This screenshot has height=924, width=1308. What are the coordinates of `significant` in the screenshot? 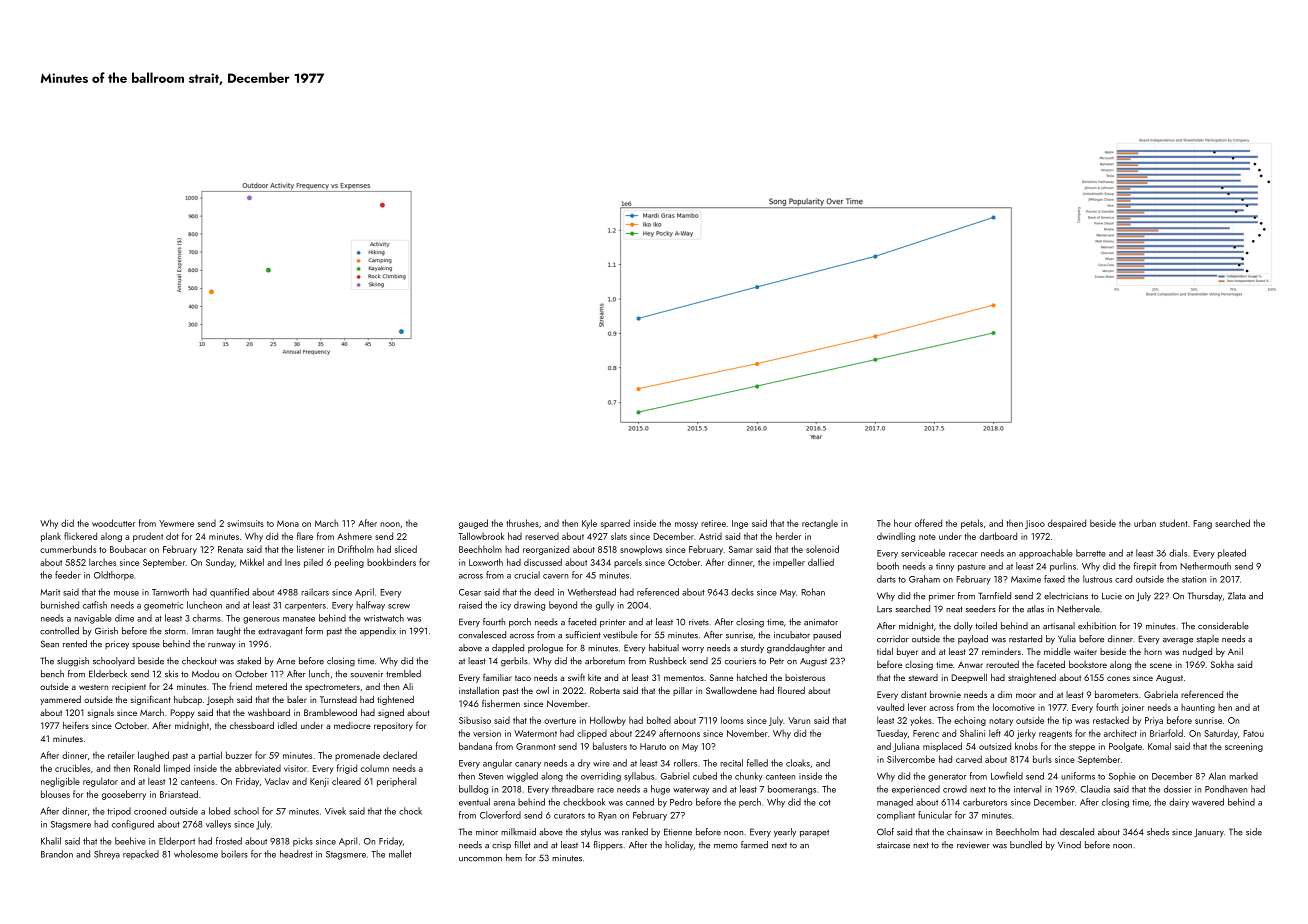 It's located at (150, 700).
